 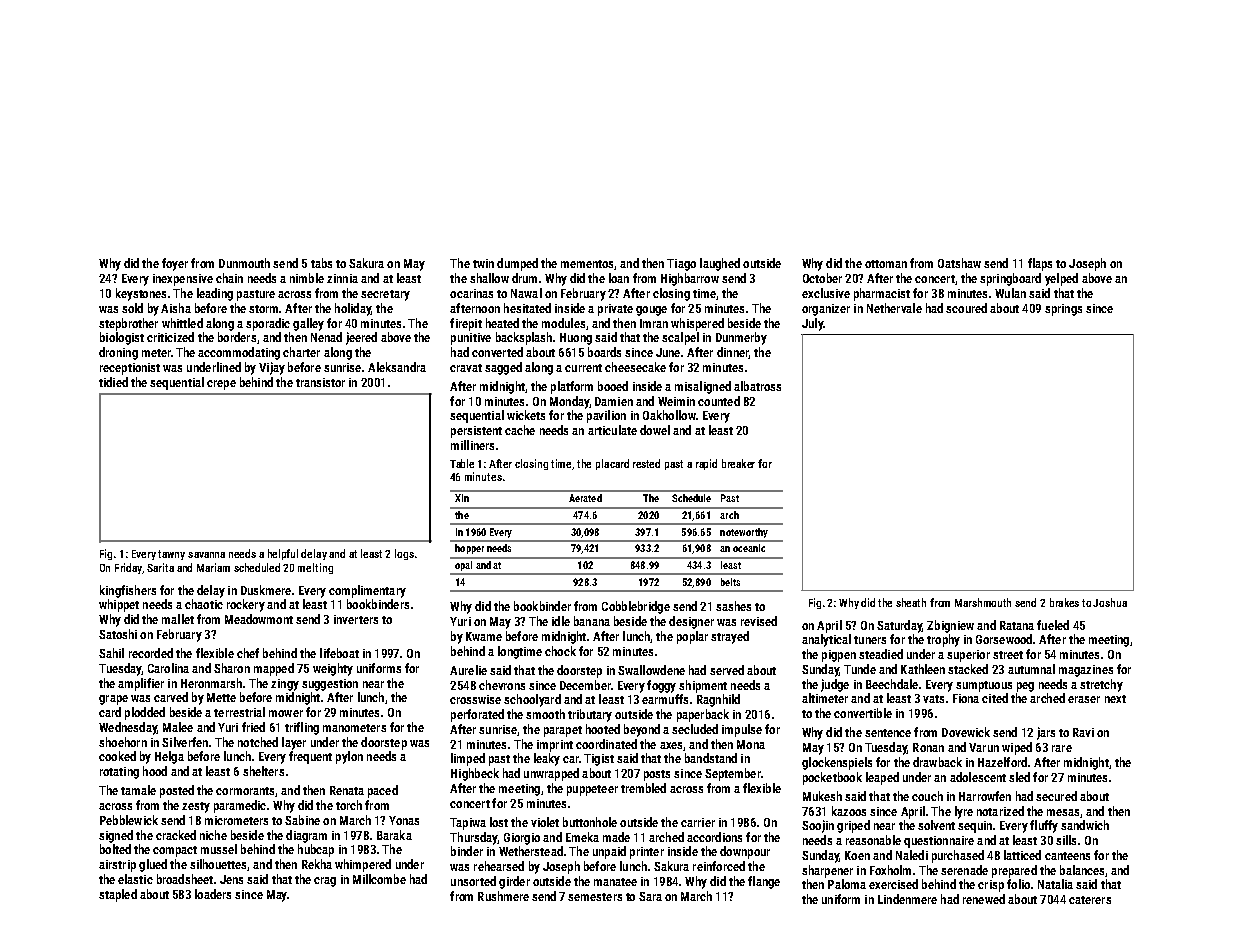 I want to click on logs, so click(x=404, y=554).
